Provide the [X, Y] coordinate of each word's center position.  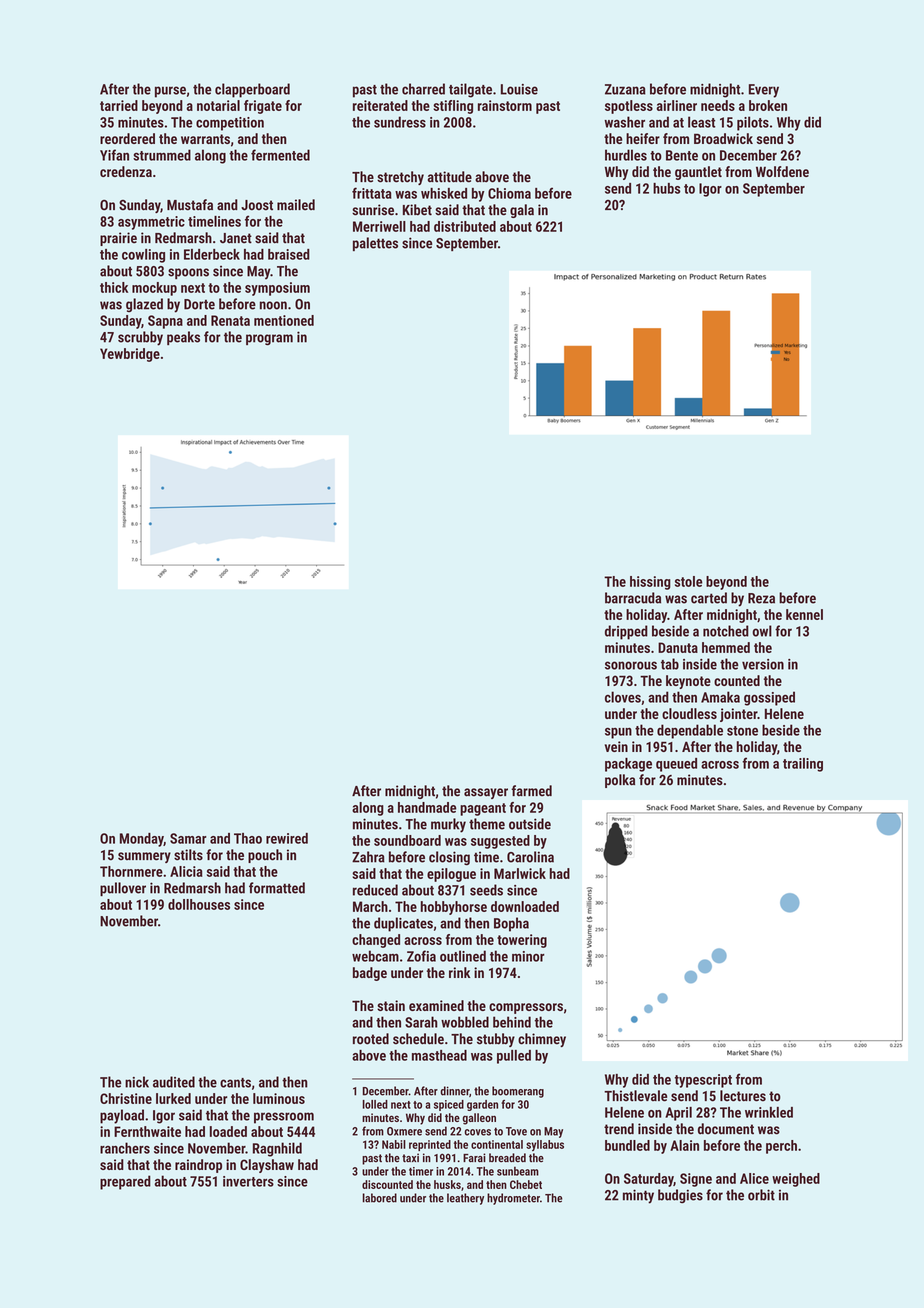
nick [137, 1082]
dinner [454, 1091]
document [726, 1129]
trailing [803, 765]
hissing [650, 583]
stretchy [400, 178]
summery [144, 857]
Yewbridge [130, 355]
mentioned [284, 320]
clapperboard [252, 90]
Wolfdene [782, 171]
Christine [126, 1098]
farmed [531, 791]
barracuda [633, 598]
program [269, 340]
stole [689, 581]
